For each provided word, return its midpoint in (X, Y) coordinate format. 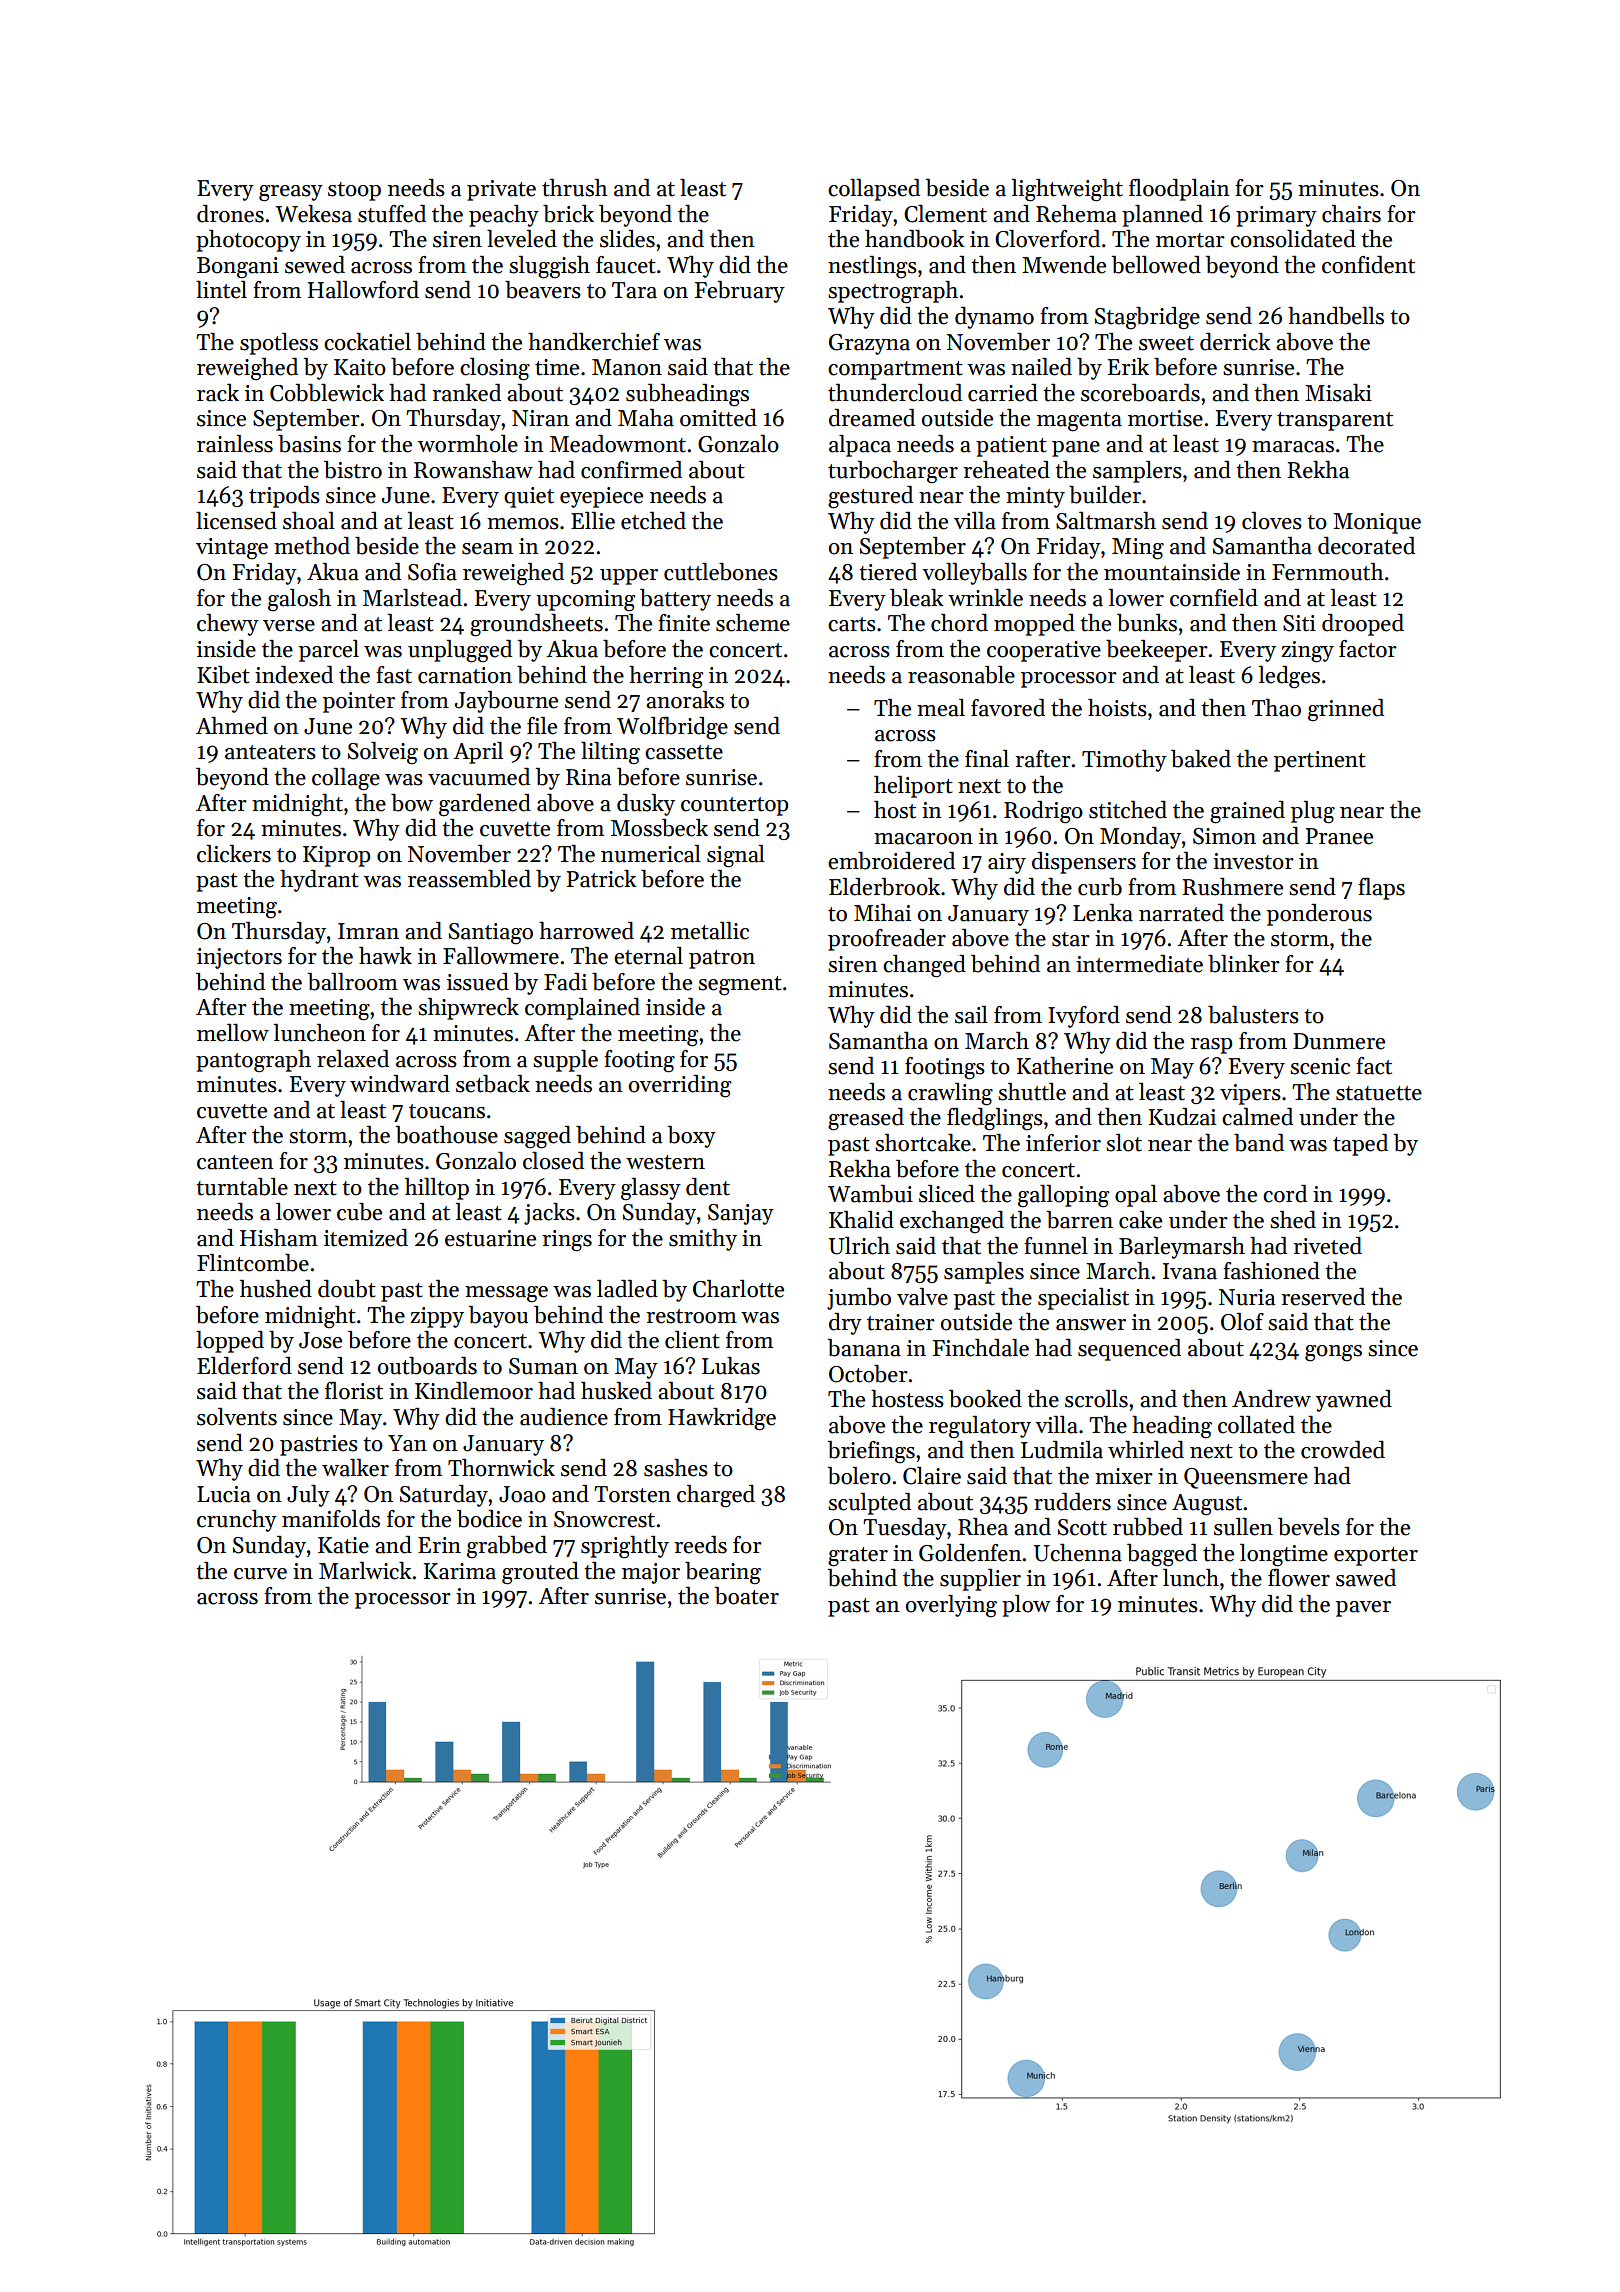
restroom (691, 1316)
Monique (1377, 523)
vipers (1250, 1094)
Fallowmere (501, 956)
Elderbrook (884, 887)
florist (354, 1391)
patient (1011, 446)
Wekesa (313, 214)
